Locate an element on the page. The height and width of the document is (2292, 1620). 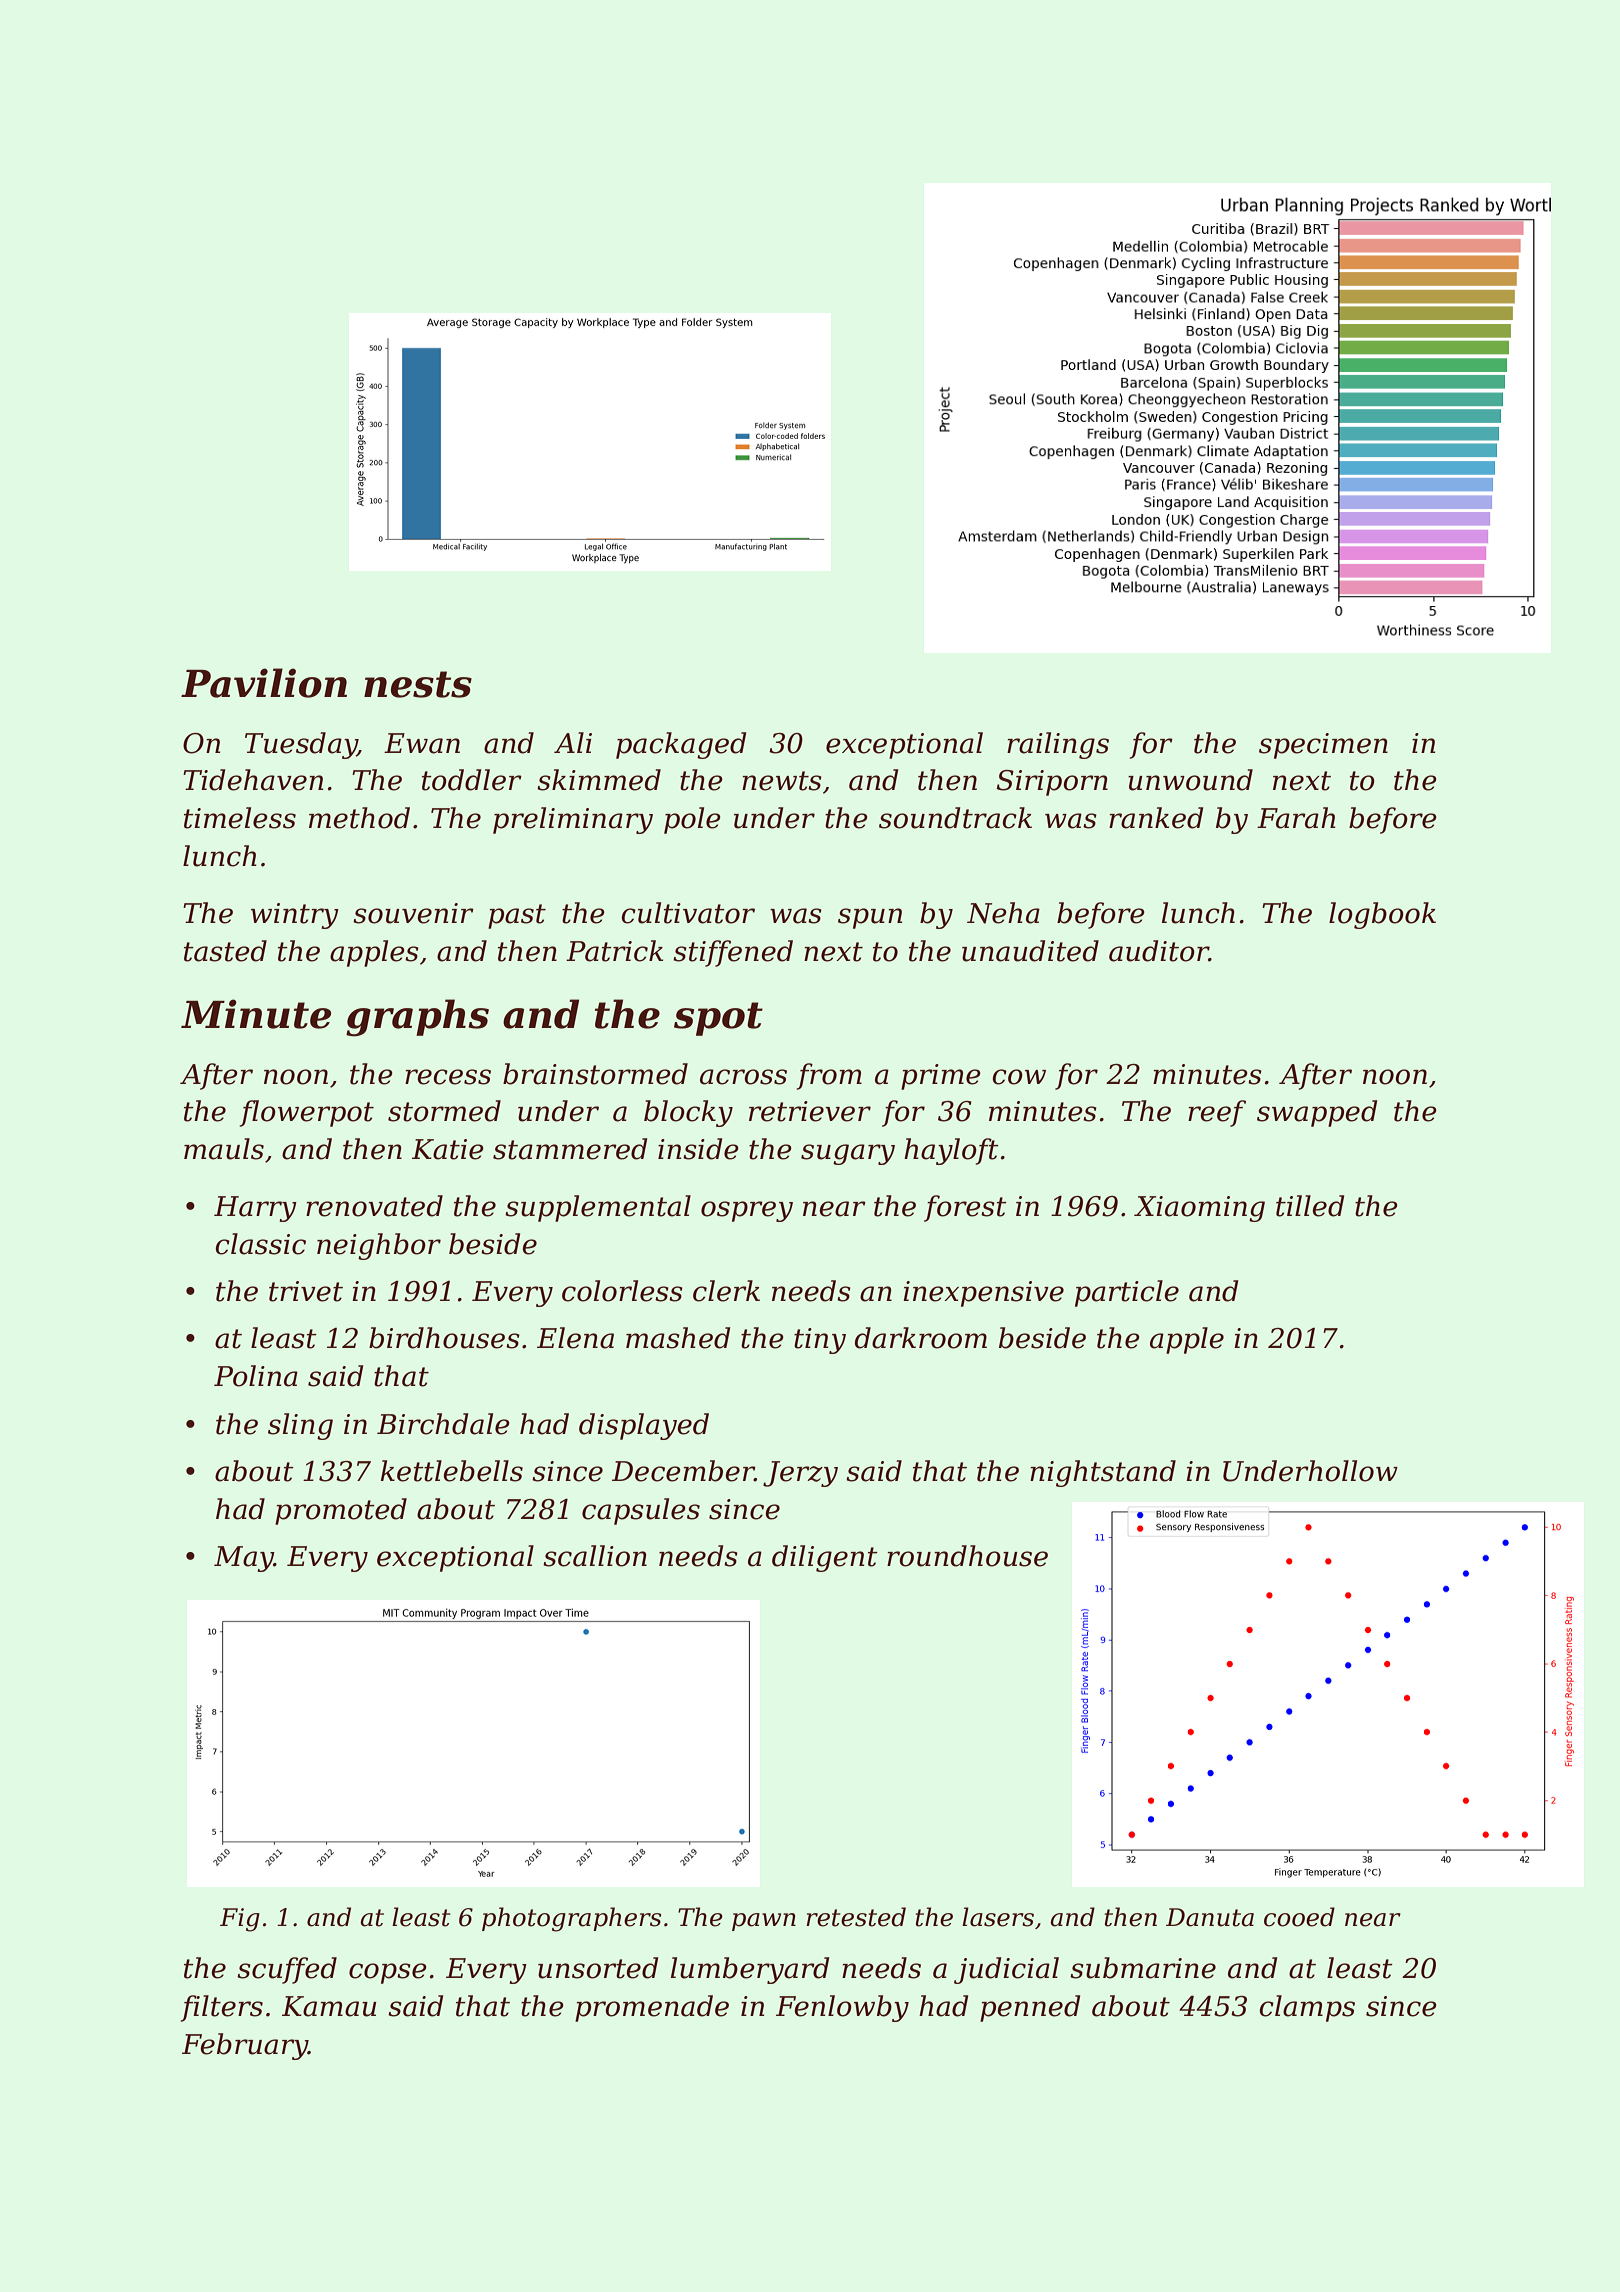
Fenlowby is located at coordinates (842, 2008).
